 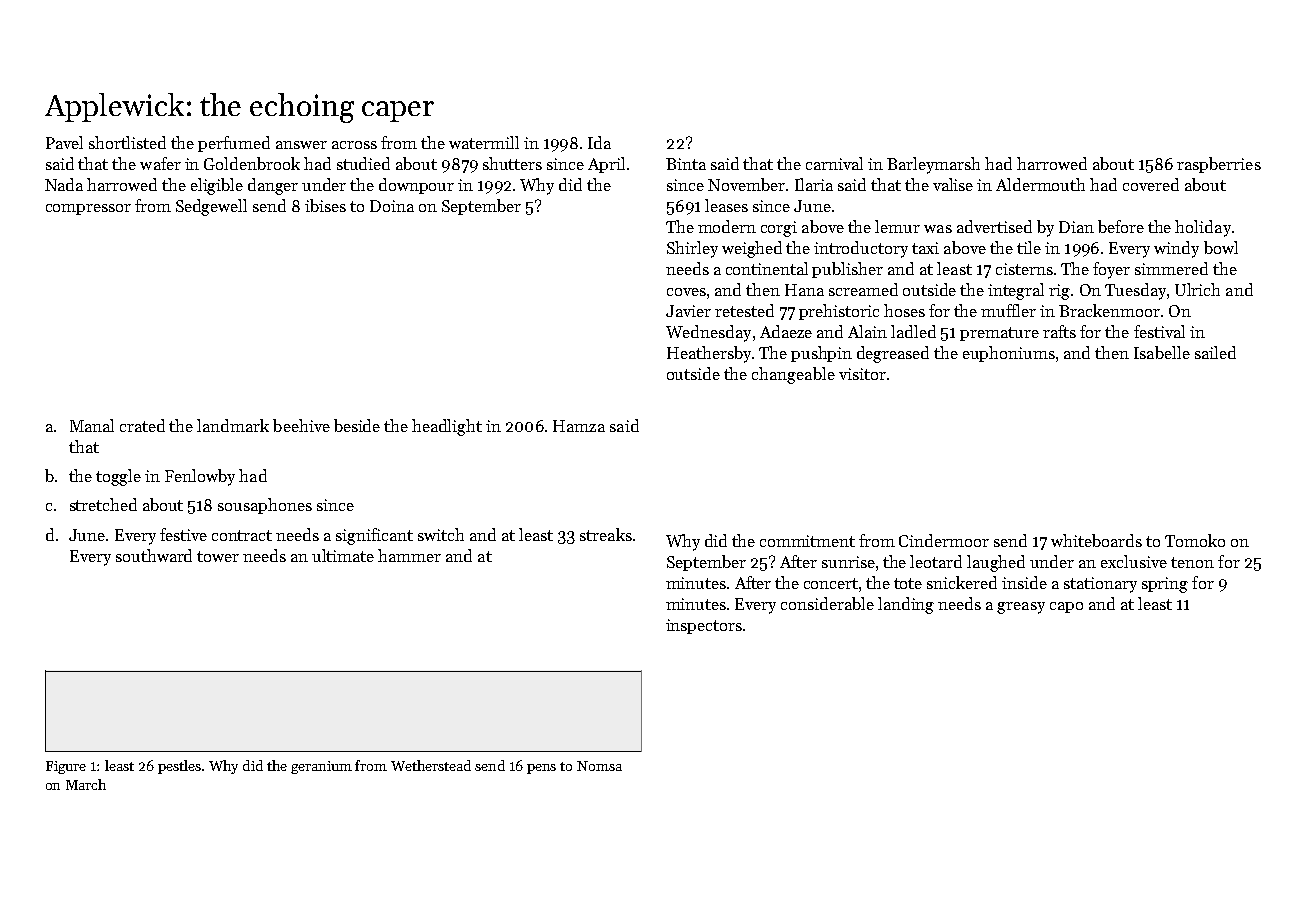 What do you see at coordinates (233, 425) in the screenshot?
I see `landmark` at bounding box center [233, 425].
